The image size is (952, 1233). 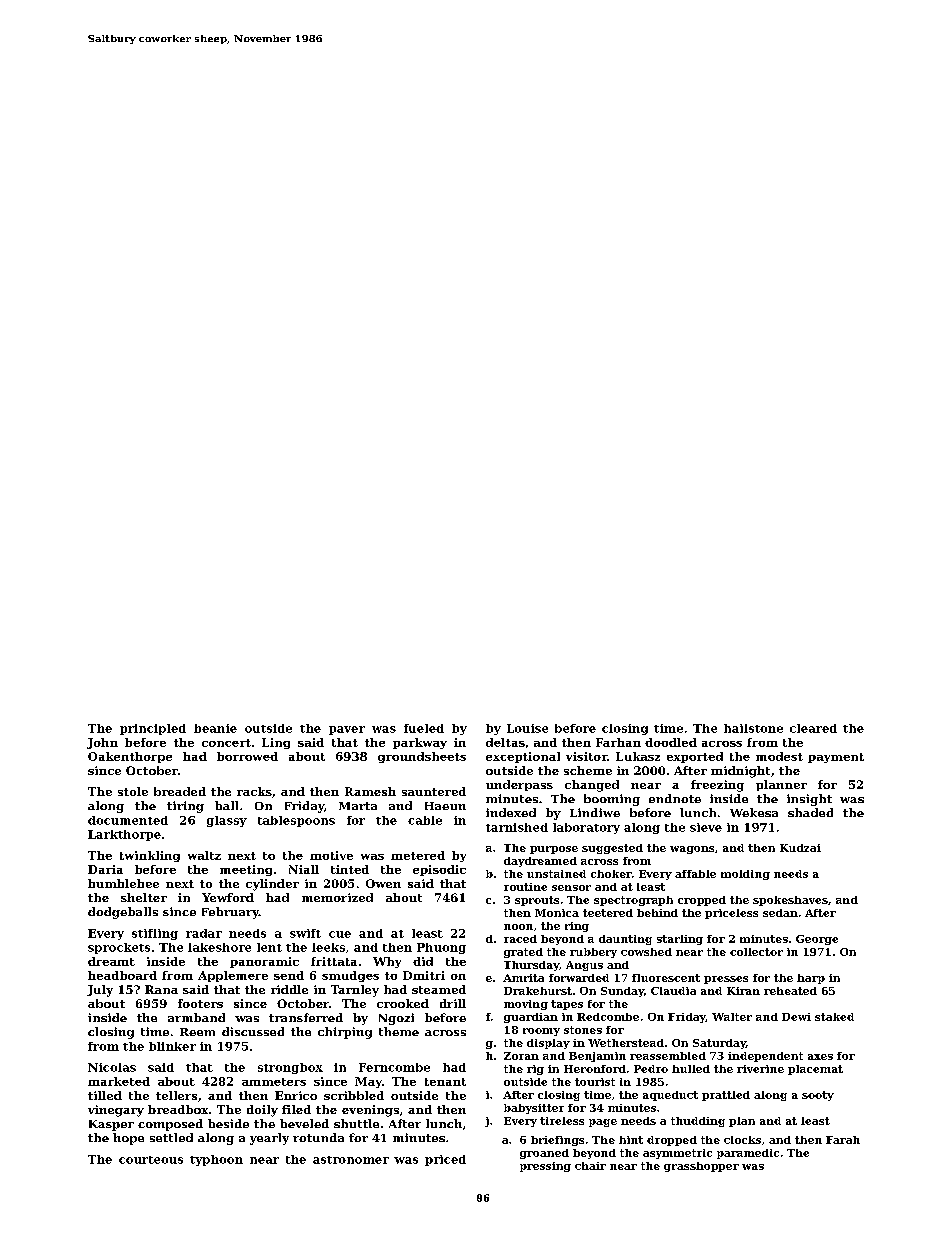 What do you see at coordinates (813, 728) in the screenshot?
I see `cleared` at bounding box center [813, 728].
